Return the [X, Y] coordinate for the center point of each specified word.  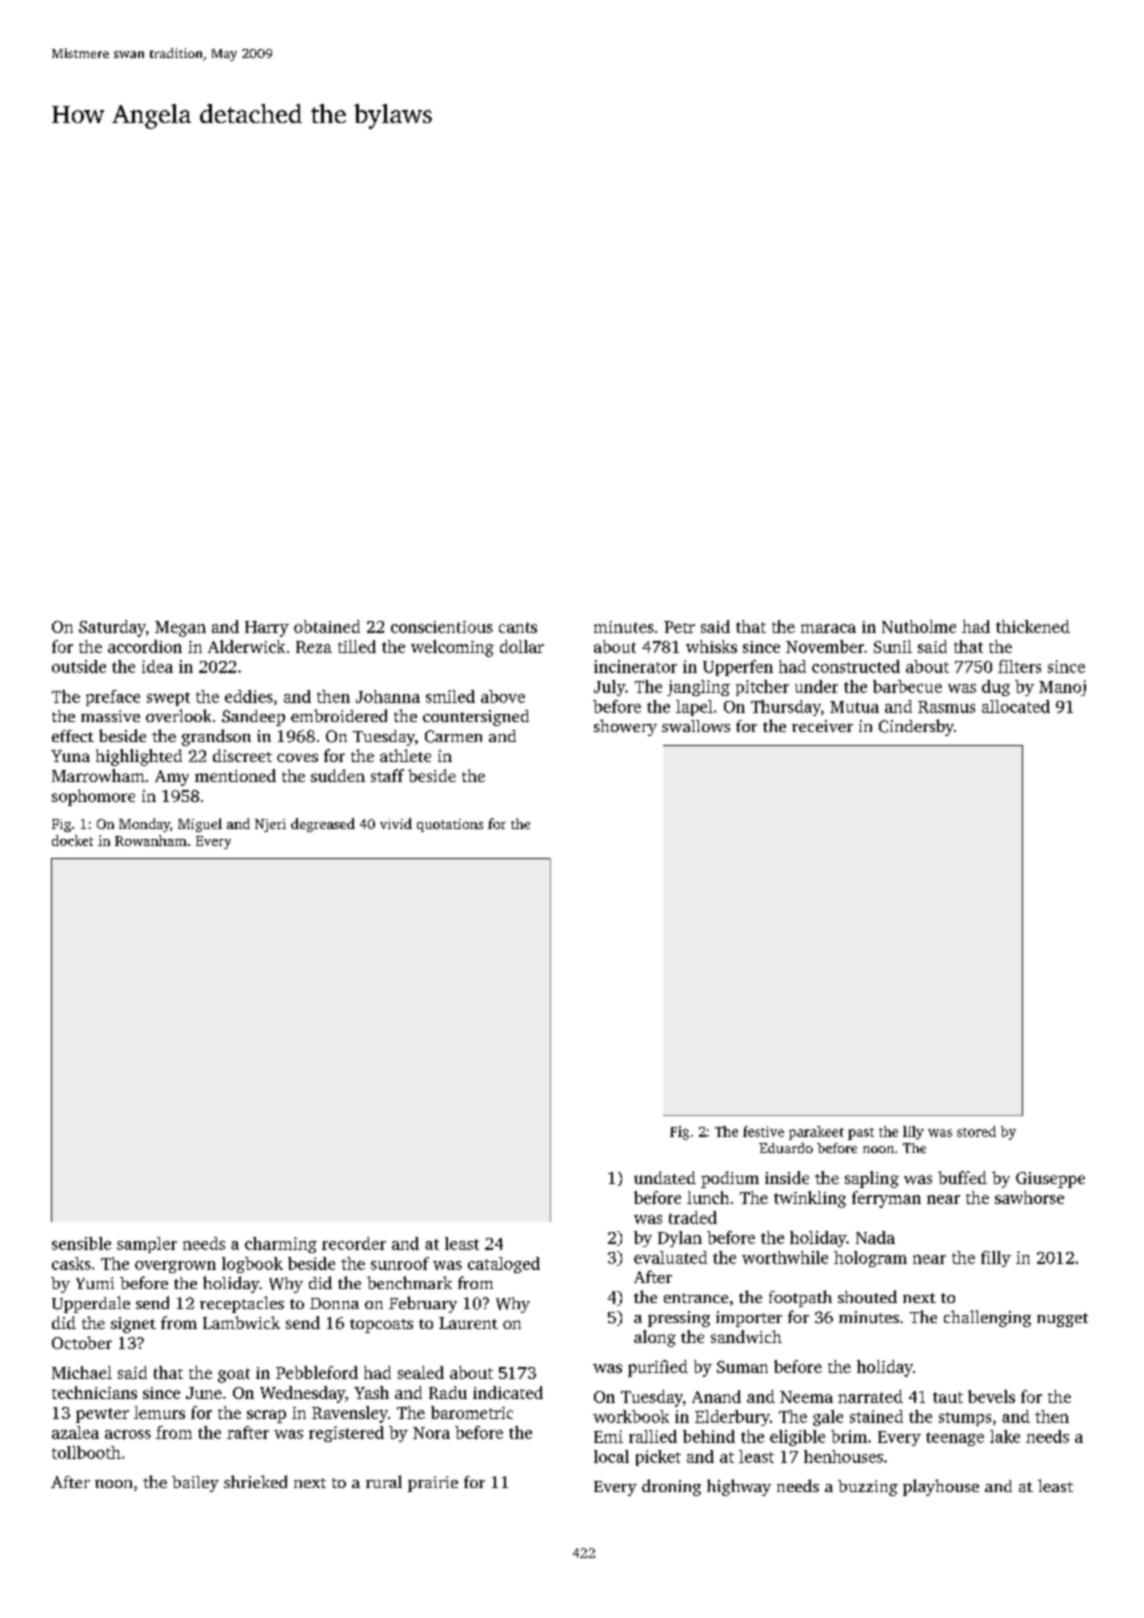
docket [72, 840]
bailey [195, 1484]
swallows [696, 726]
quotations [450, 825]
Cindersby [916, 727]
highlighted [139, 757]
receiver [822, 726]
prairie [433, 1484]
